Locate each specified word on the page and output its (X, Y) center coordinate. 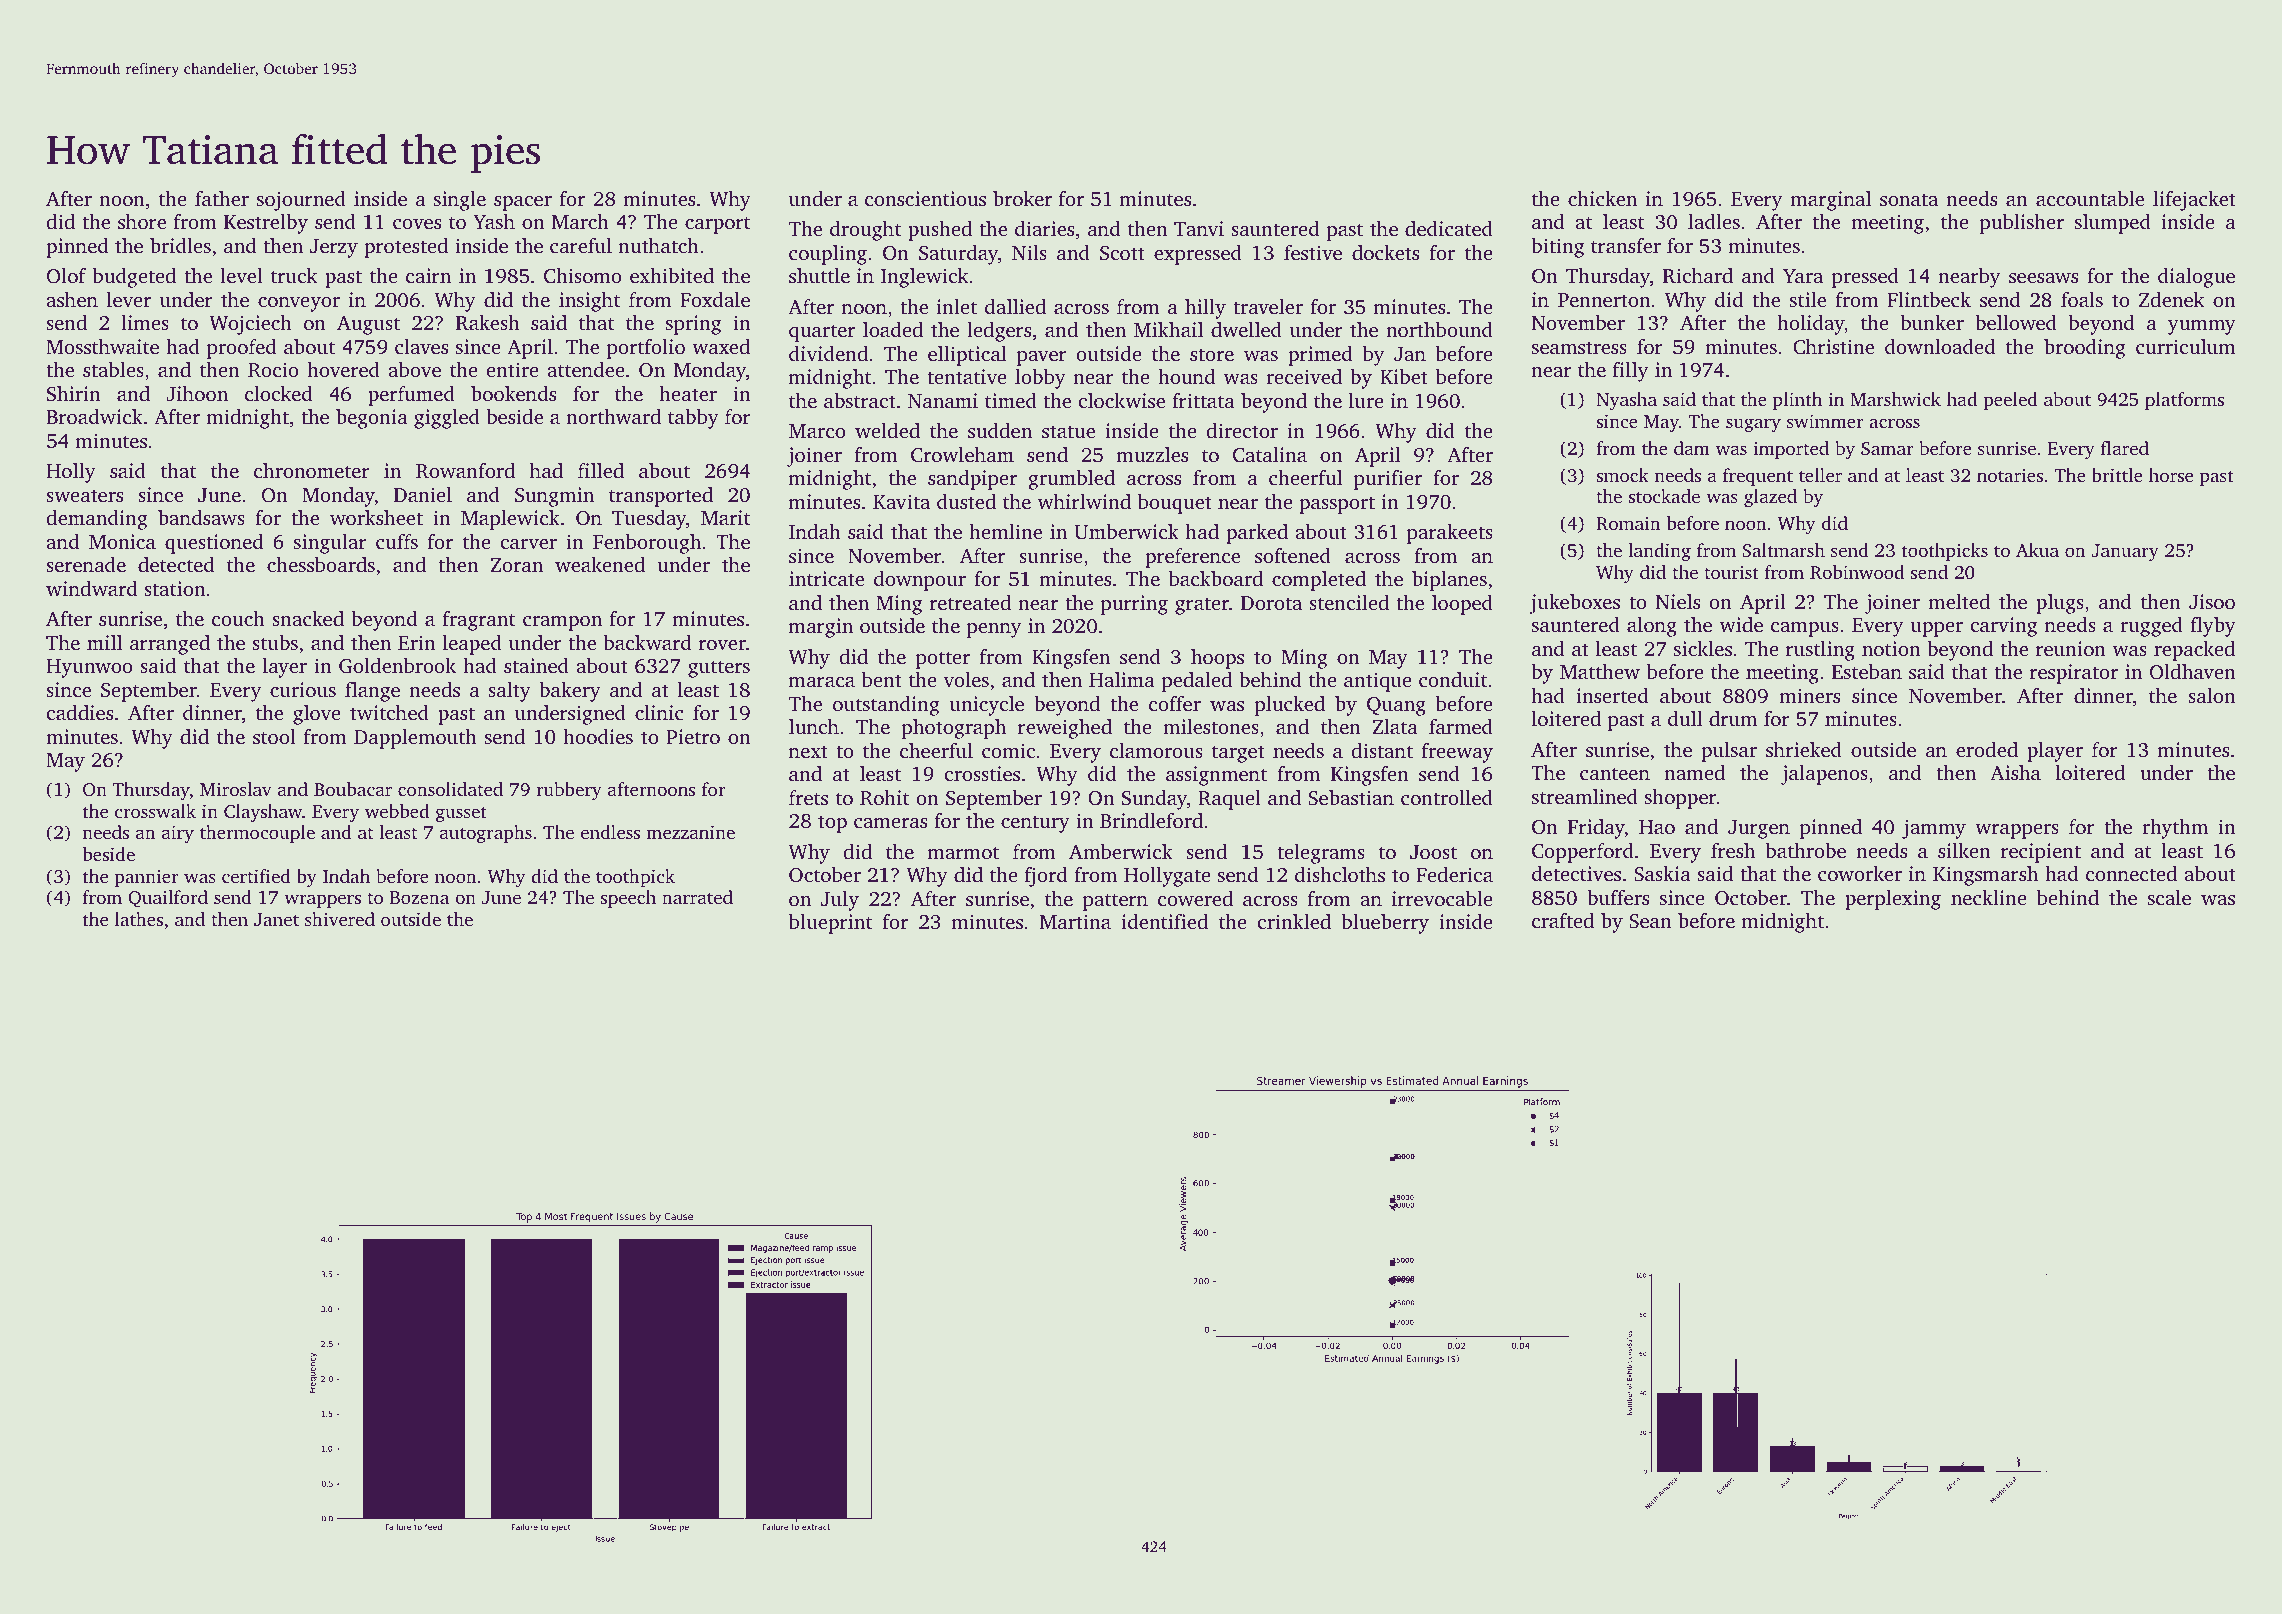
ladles (1714, 221)
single (460, 201)
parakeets (1450, 534)
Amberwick (1121, 851)
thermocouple (257, 834)
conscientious (925, 198)
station (174, 588)
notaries (2010, 475)
